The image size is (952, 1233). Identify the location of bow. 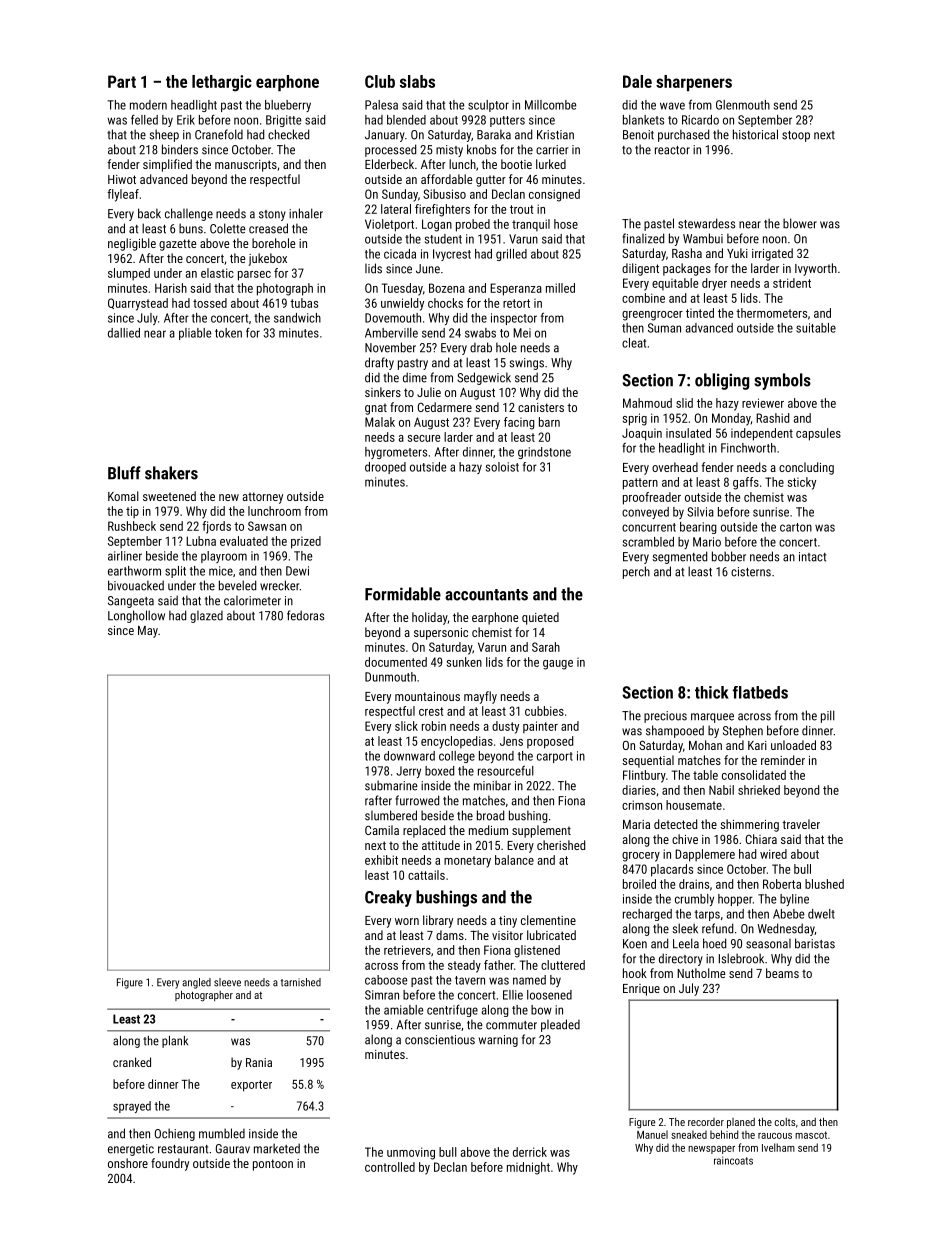
(541, 1010).
